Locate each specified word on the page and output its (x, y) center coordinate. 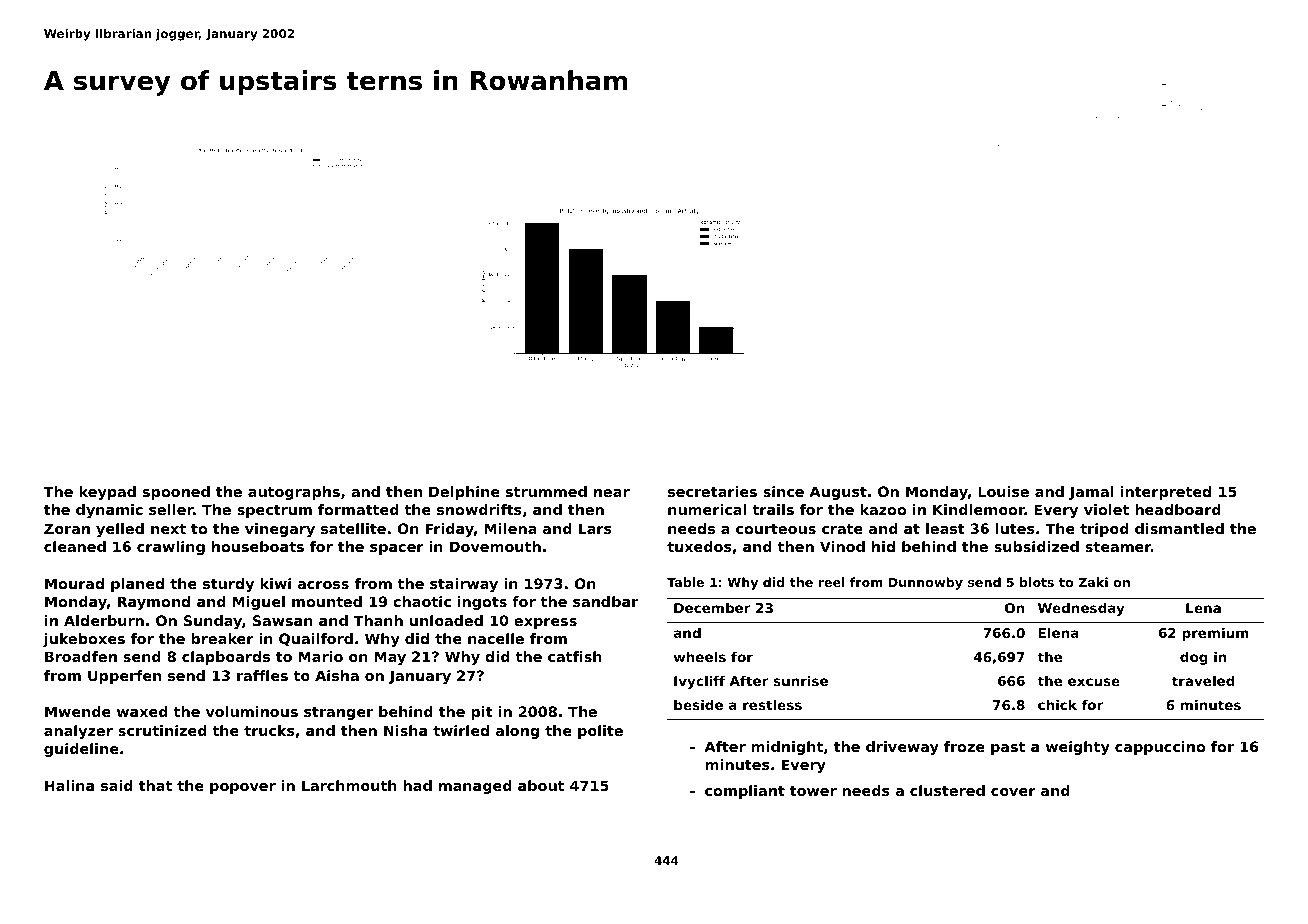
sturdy (228, 585)
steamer (1118, 547)
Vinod (842, 546)
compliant (745, 792)
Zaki (1093, 582)
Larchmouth (349, 785)
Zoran (67, 528)
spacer (397, 549)
